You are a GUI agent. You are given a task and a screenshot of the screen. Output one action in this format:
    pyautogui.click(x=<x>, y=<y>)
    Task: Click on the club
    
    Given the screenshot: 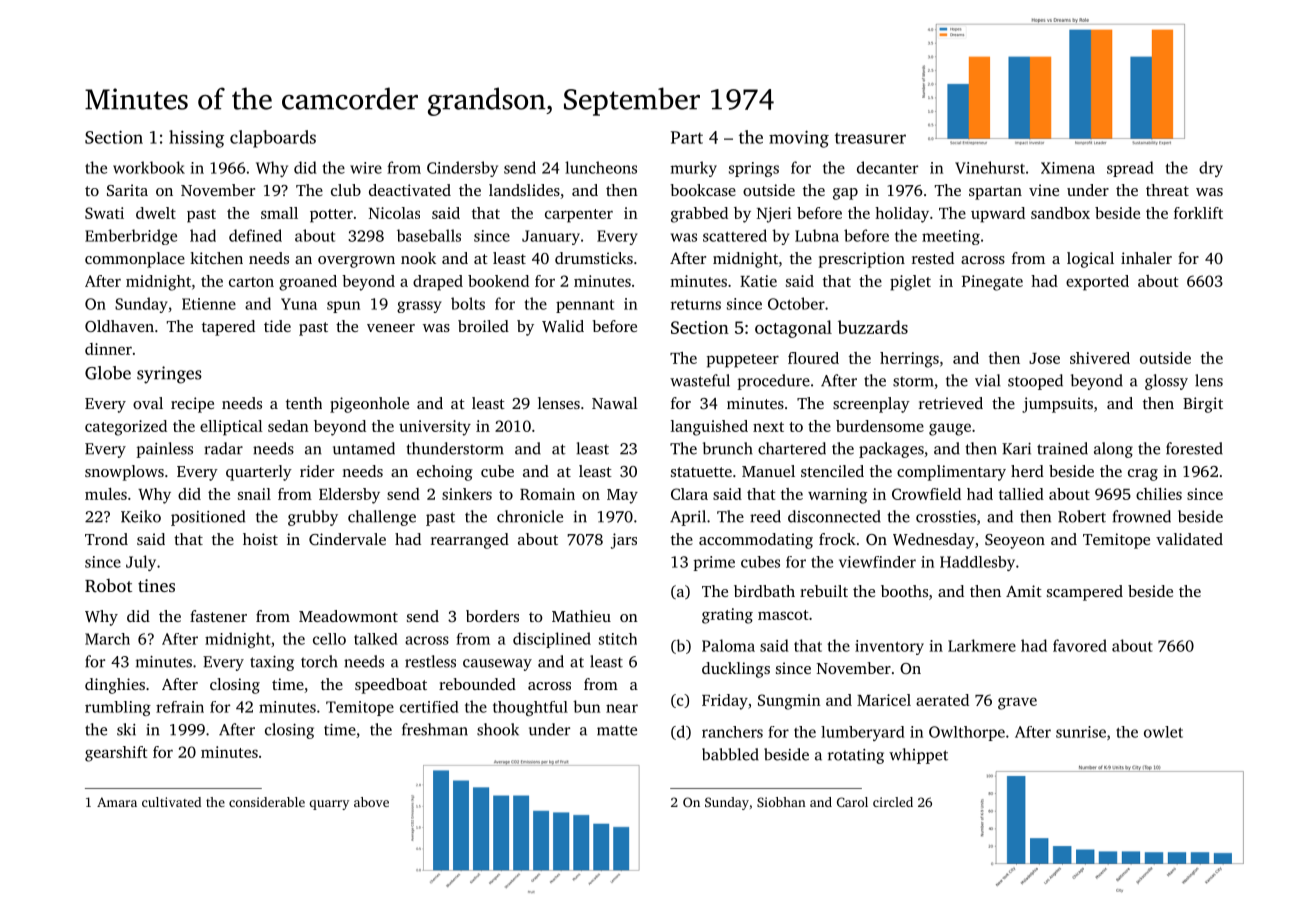 What is the action you would take?
    pyautogui.click(x=346, y=190)
